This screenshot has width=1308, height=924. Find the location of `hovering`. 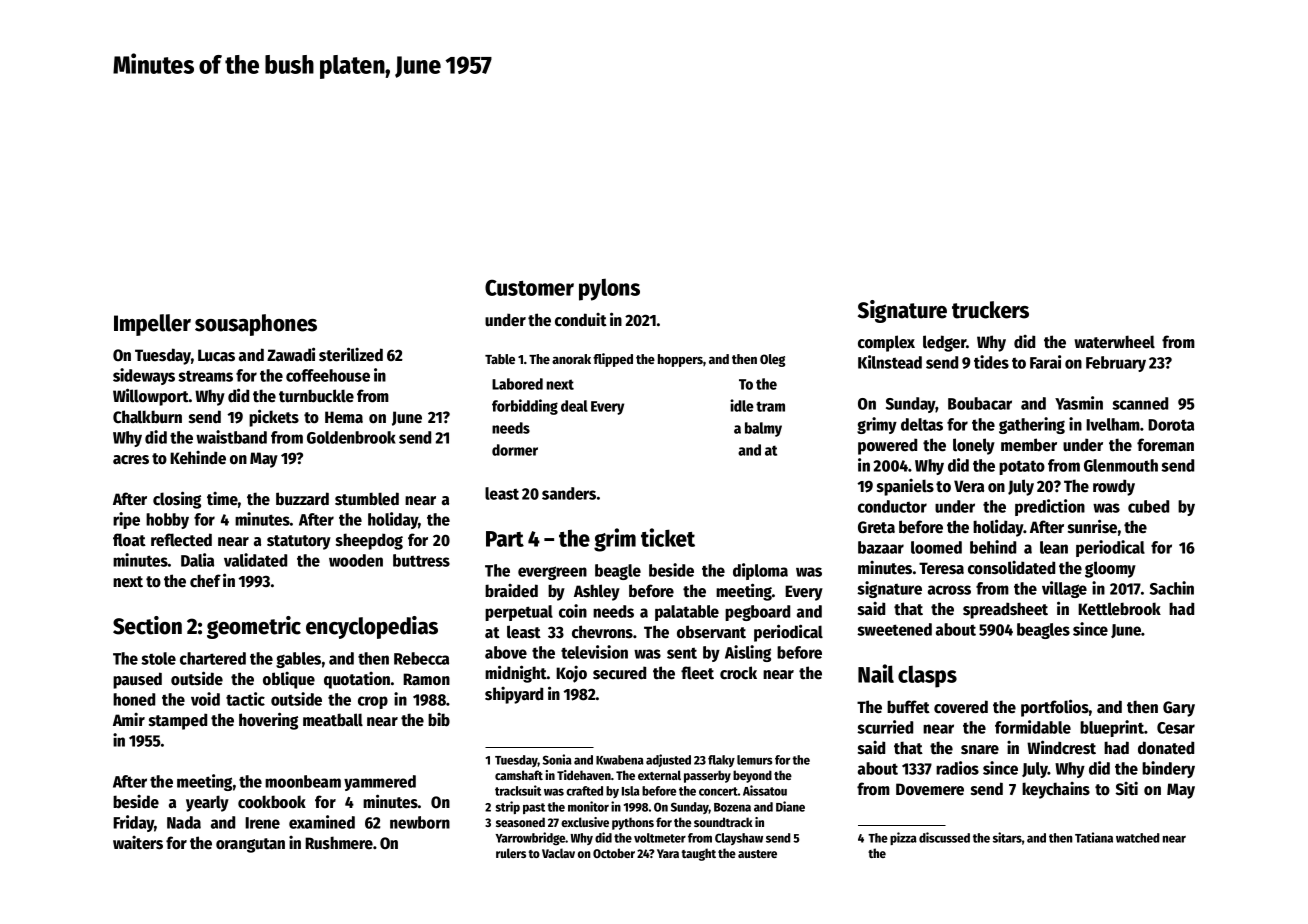

hovering is located at coordinates (268, 721).
